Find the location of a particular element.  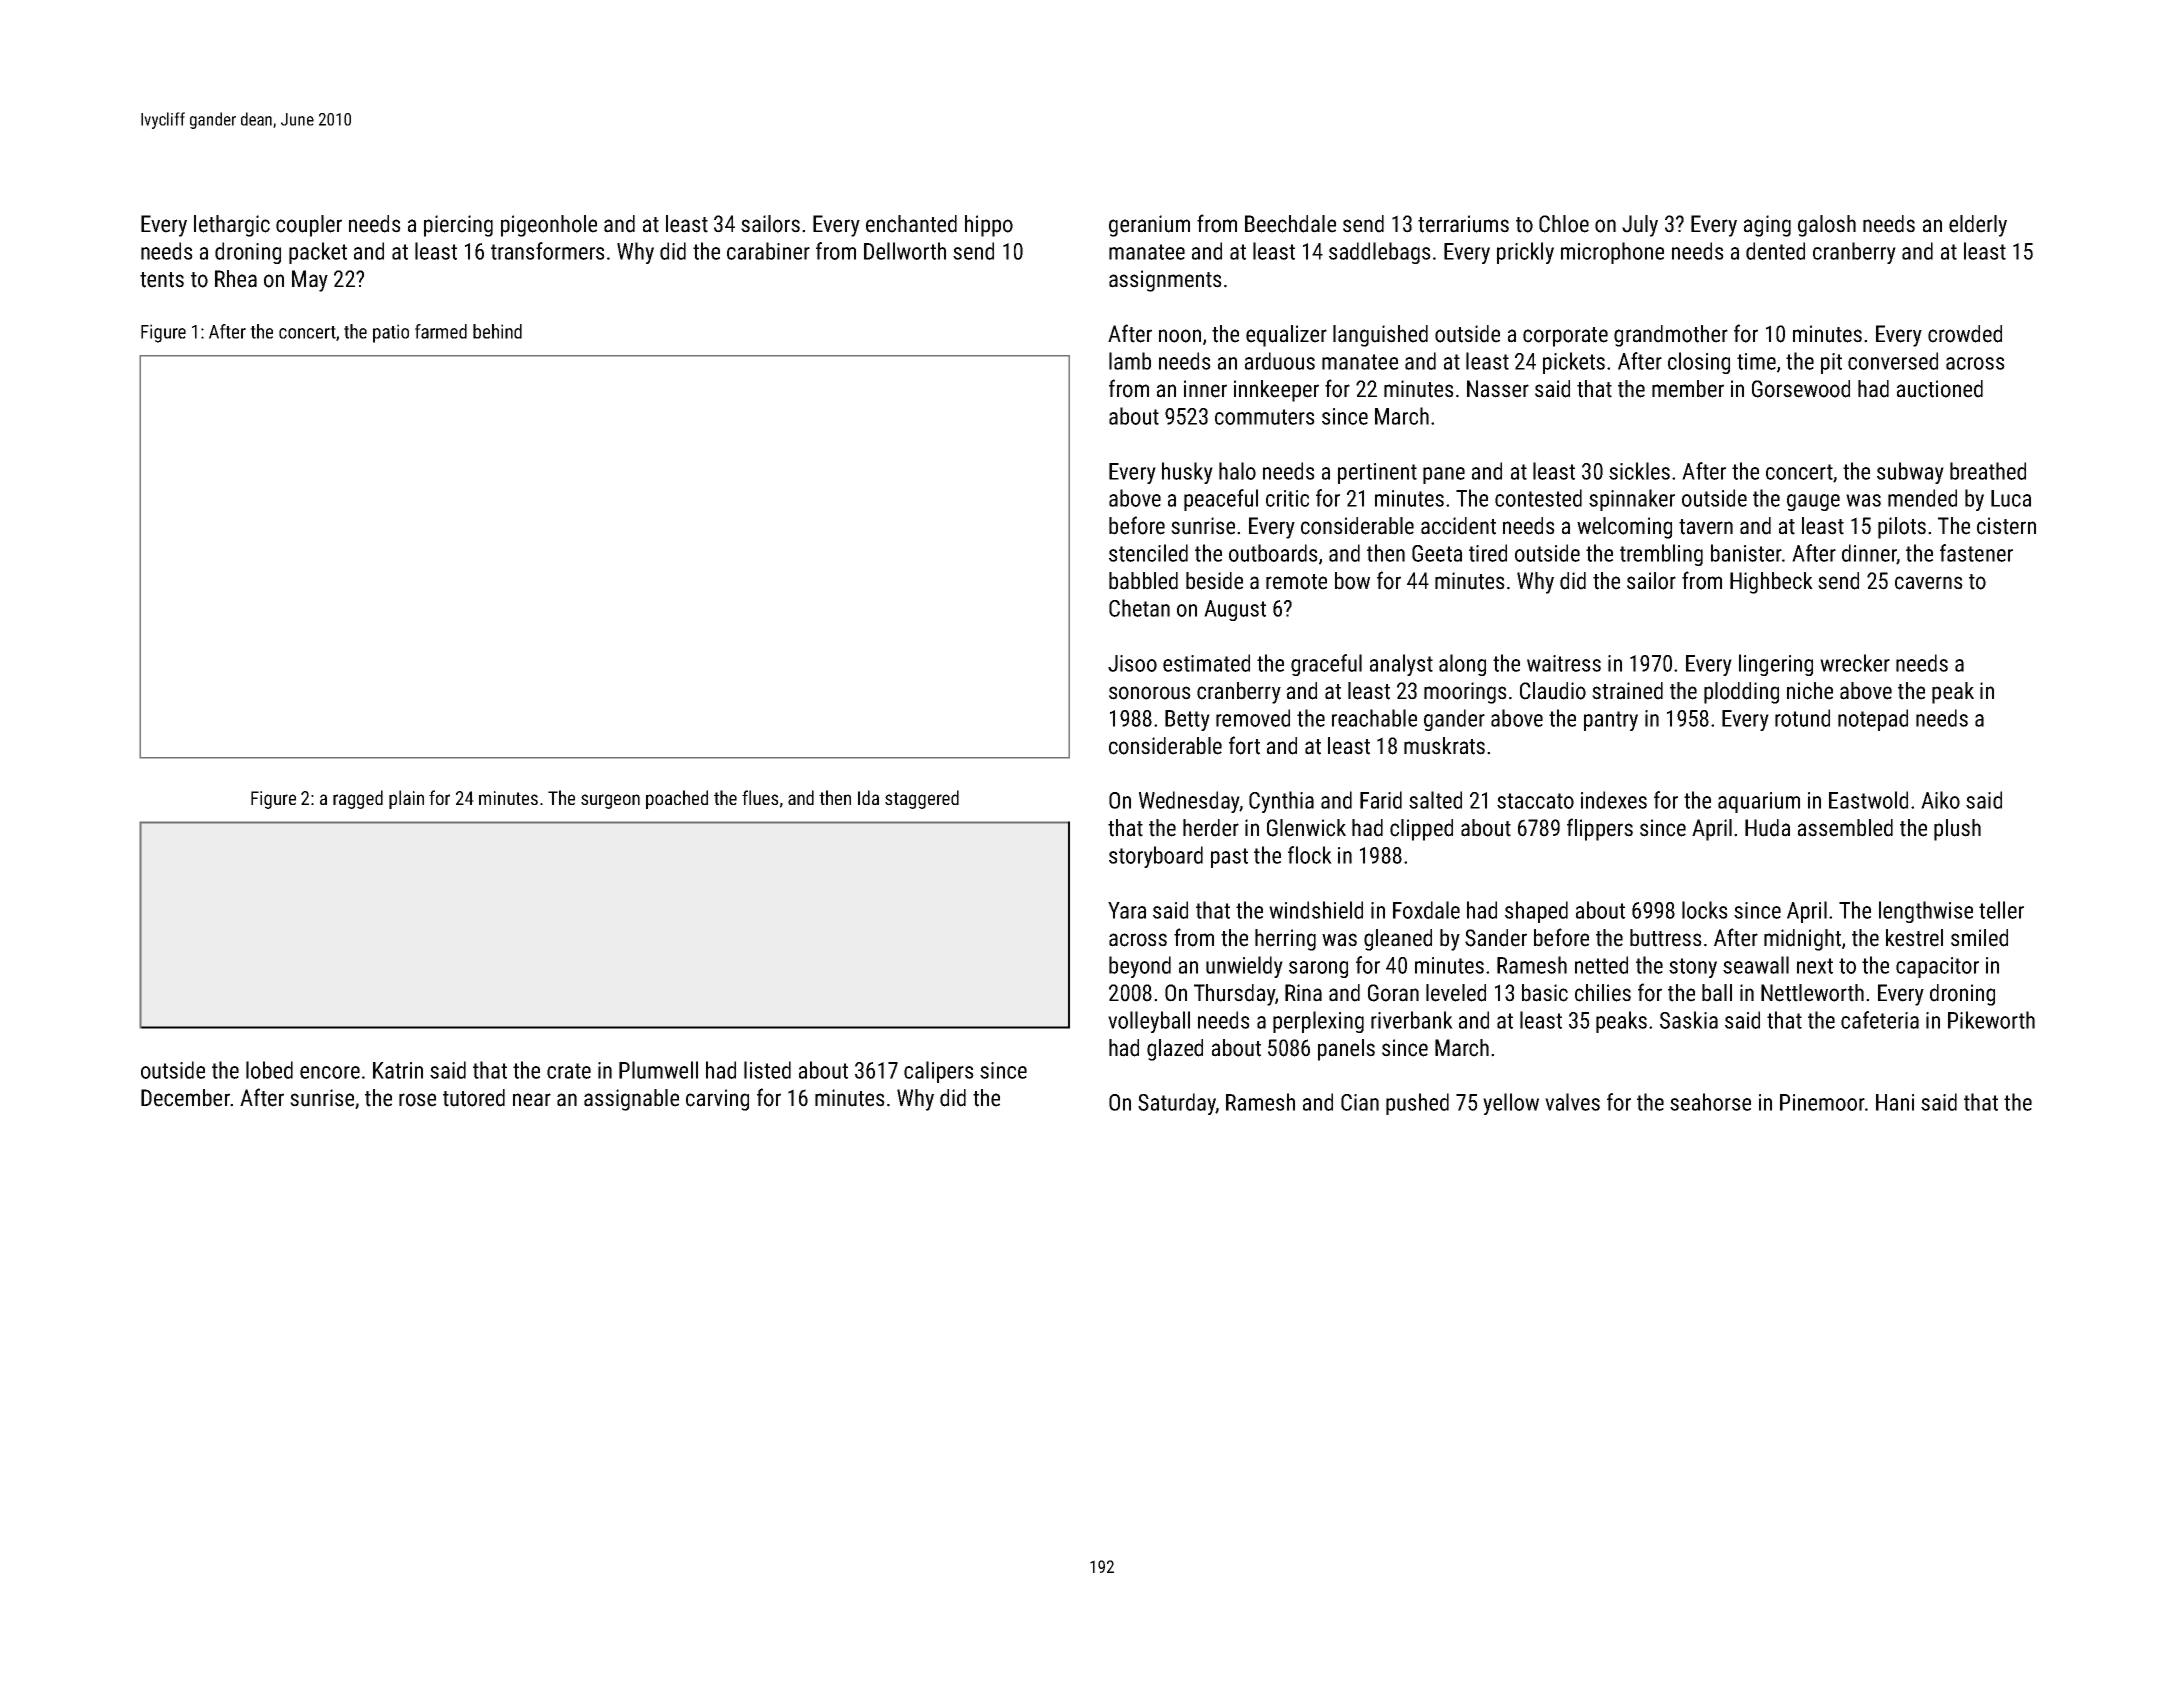

near is located at coordinates (532, 1100).
